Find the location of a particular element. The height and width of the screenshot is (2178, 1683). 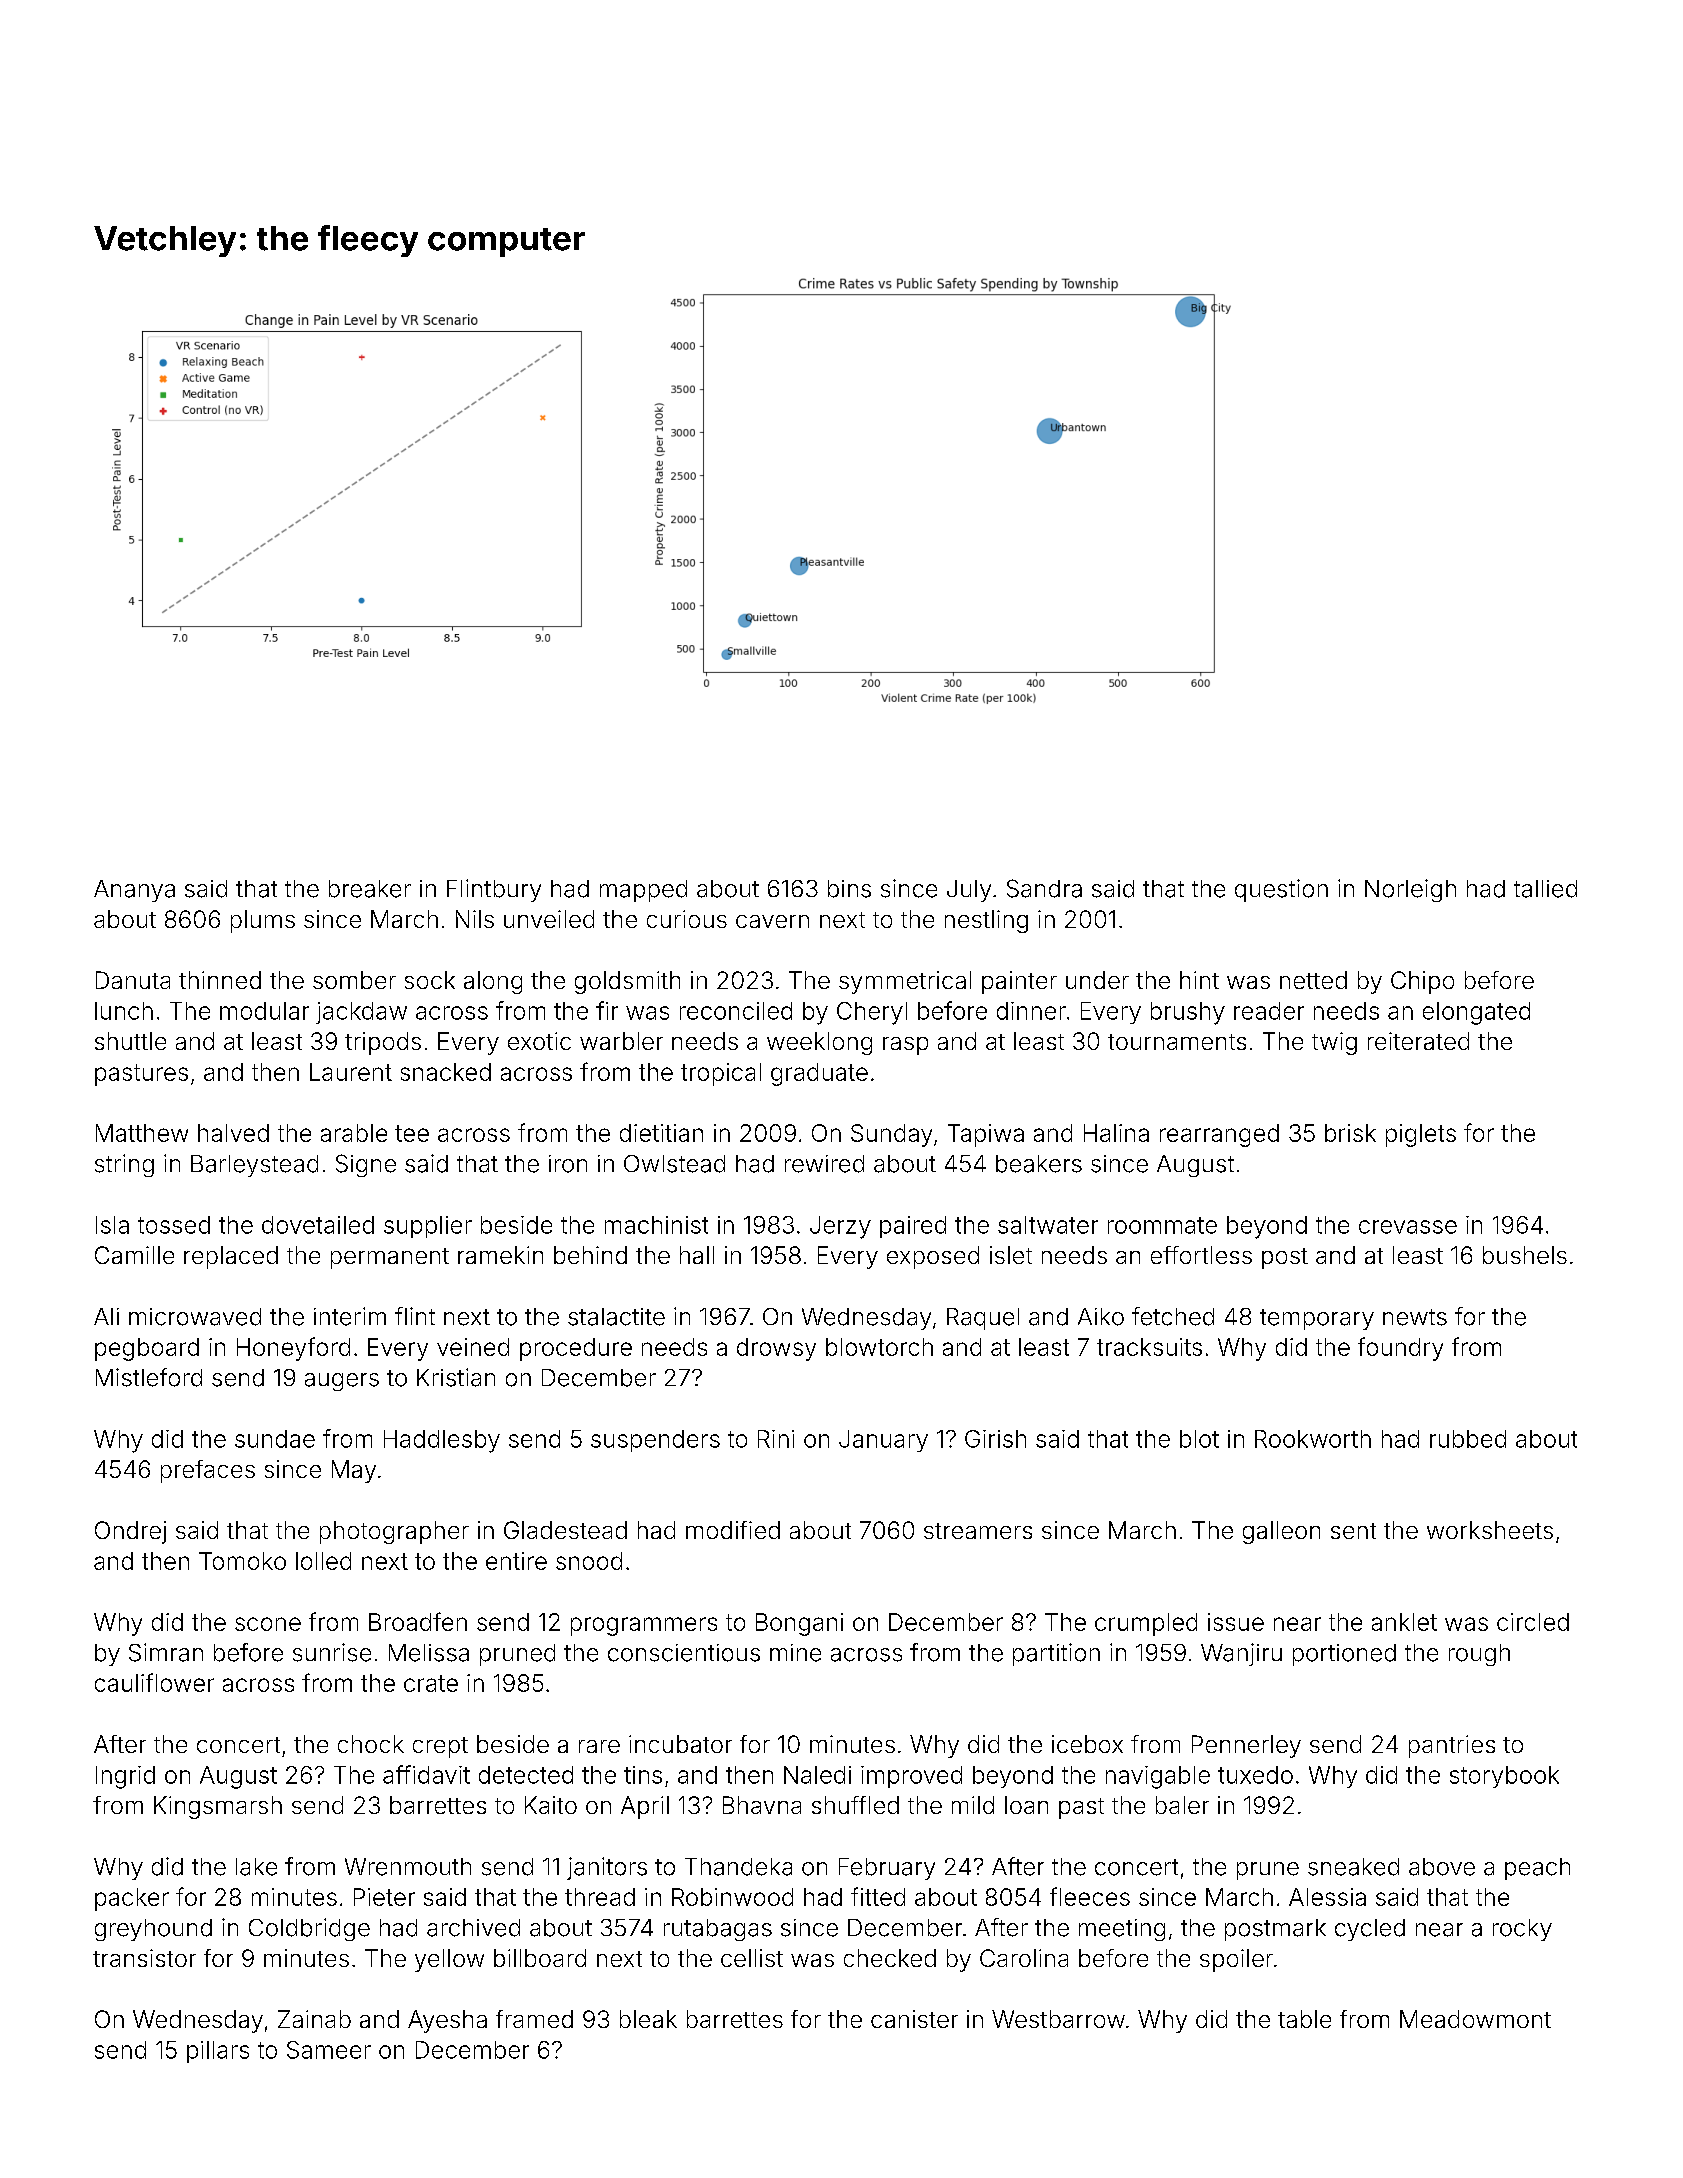

snood is located at coordinates (589, 1561).
